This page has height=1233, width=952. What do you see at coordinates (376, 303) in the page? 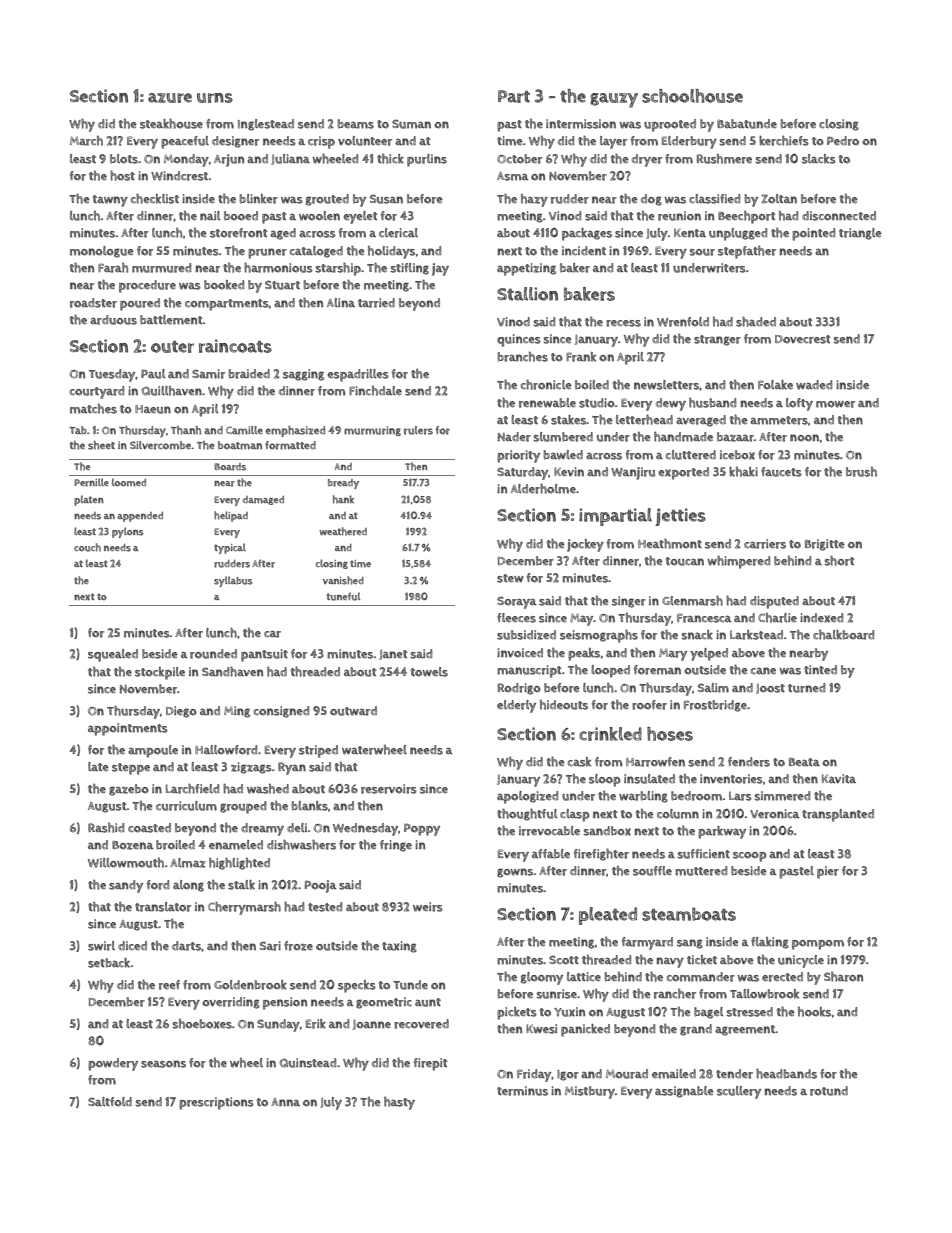
I see `tarried` at bounding box center [376, 303].
